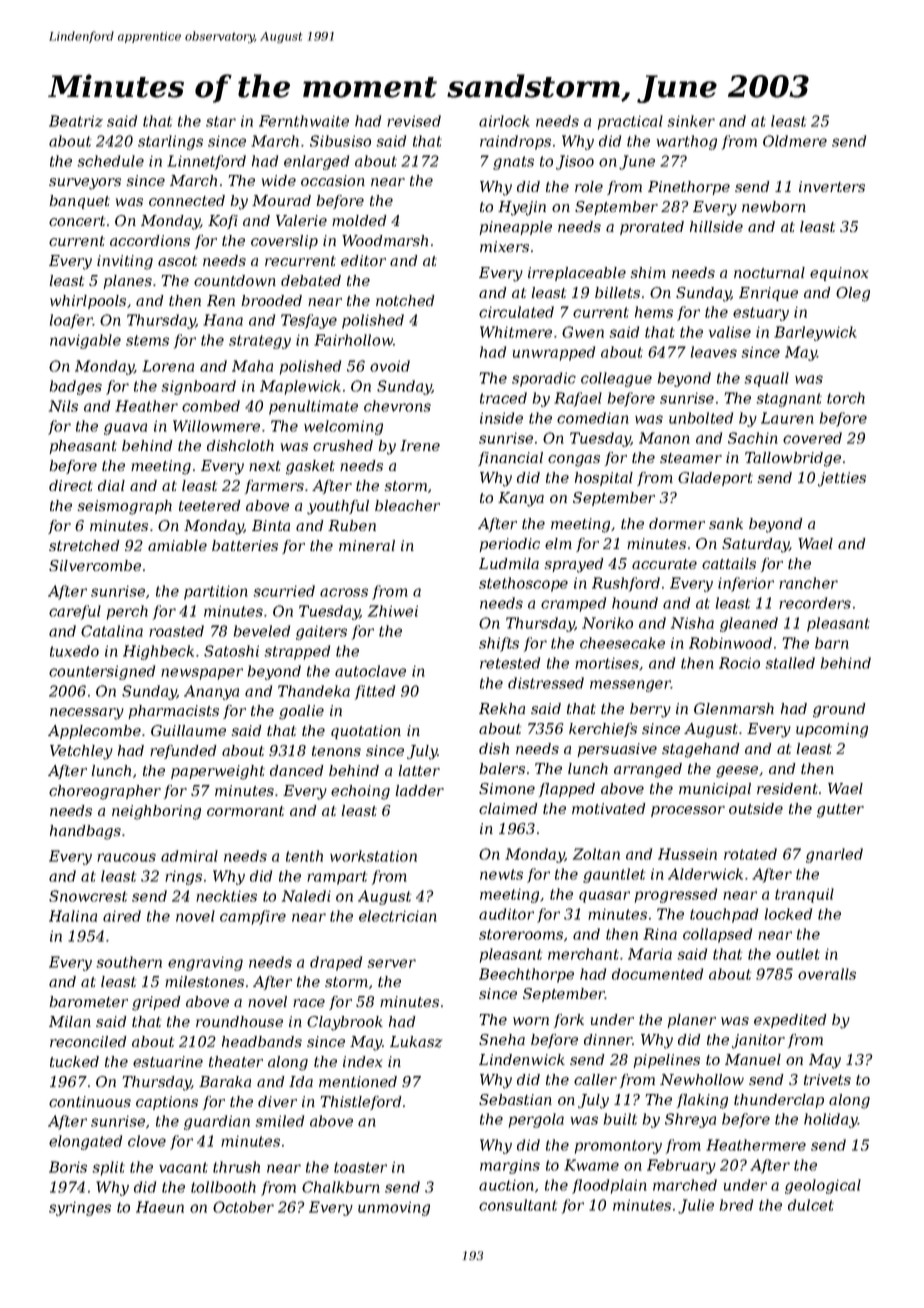 The image size is (924, 1308). Describe the element at coordinates (515, 142) in the screenshot. I see `raindrops` at that location.
